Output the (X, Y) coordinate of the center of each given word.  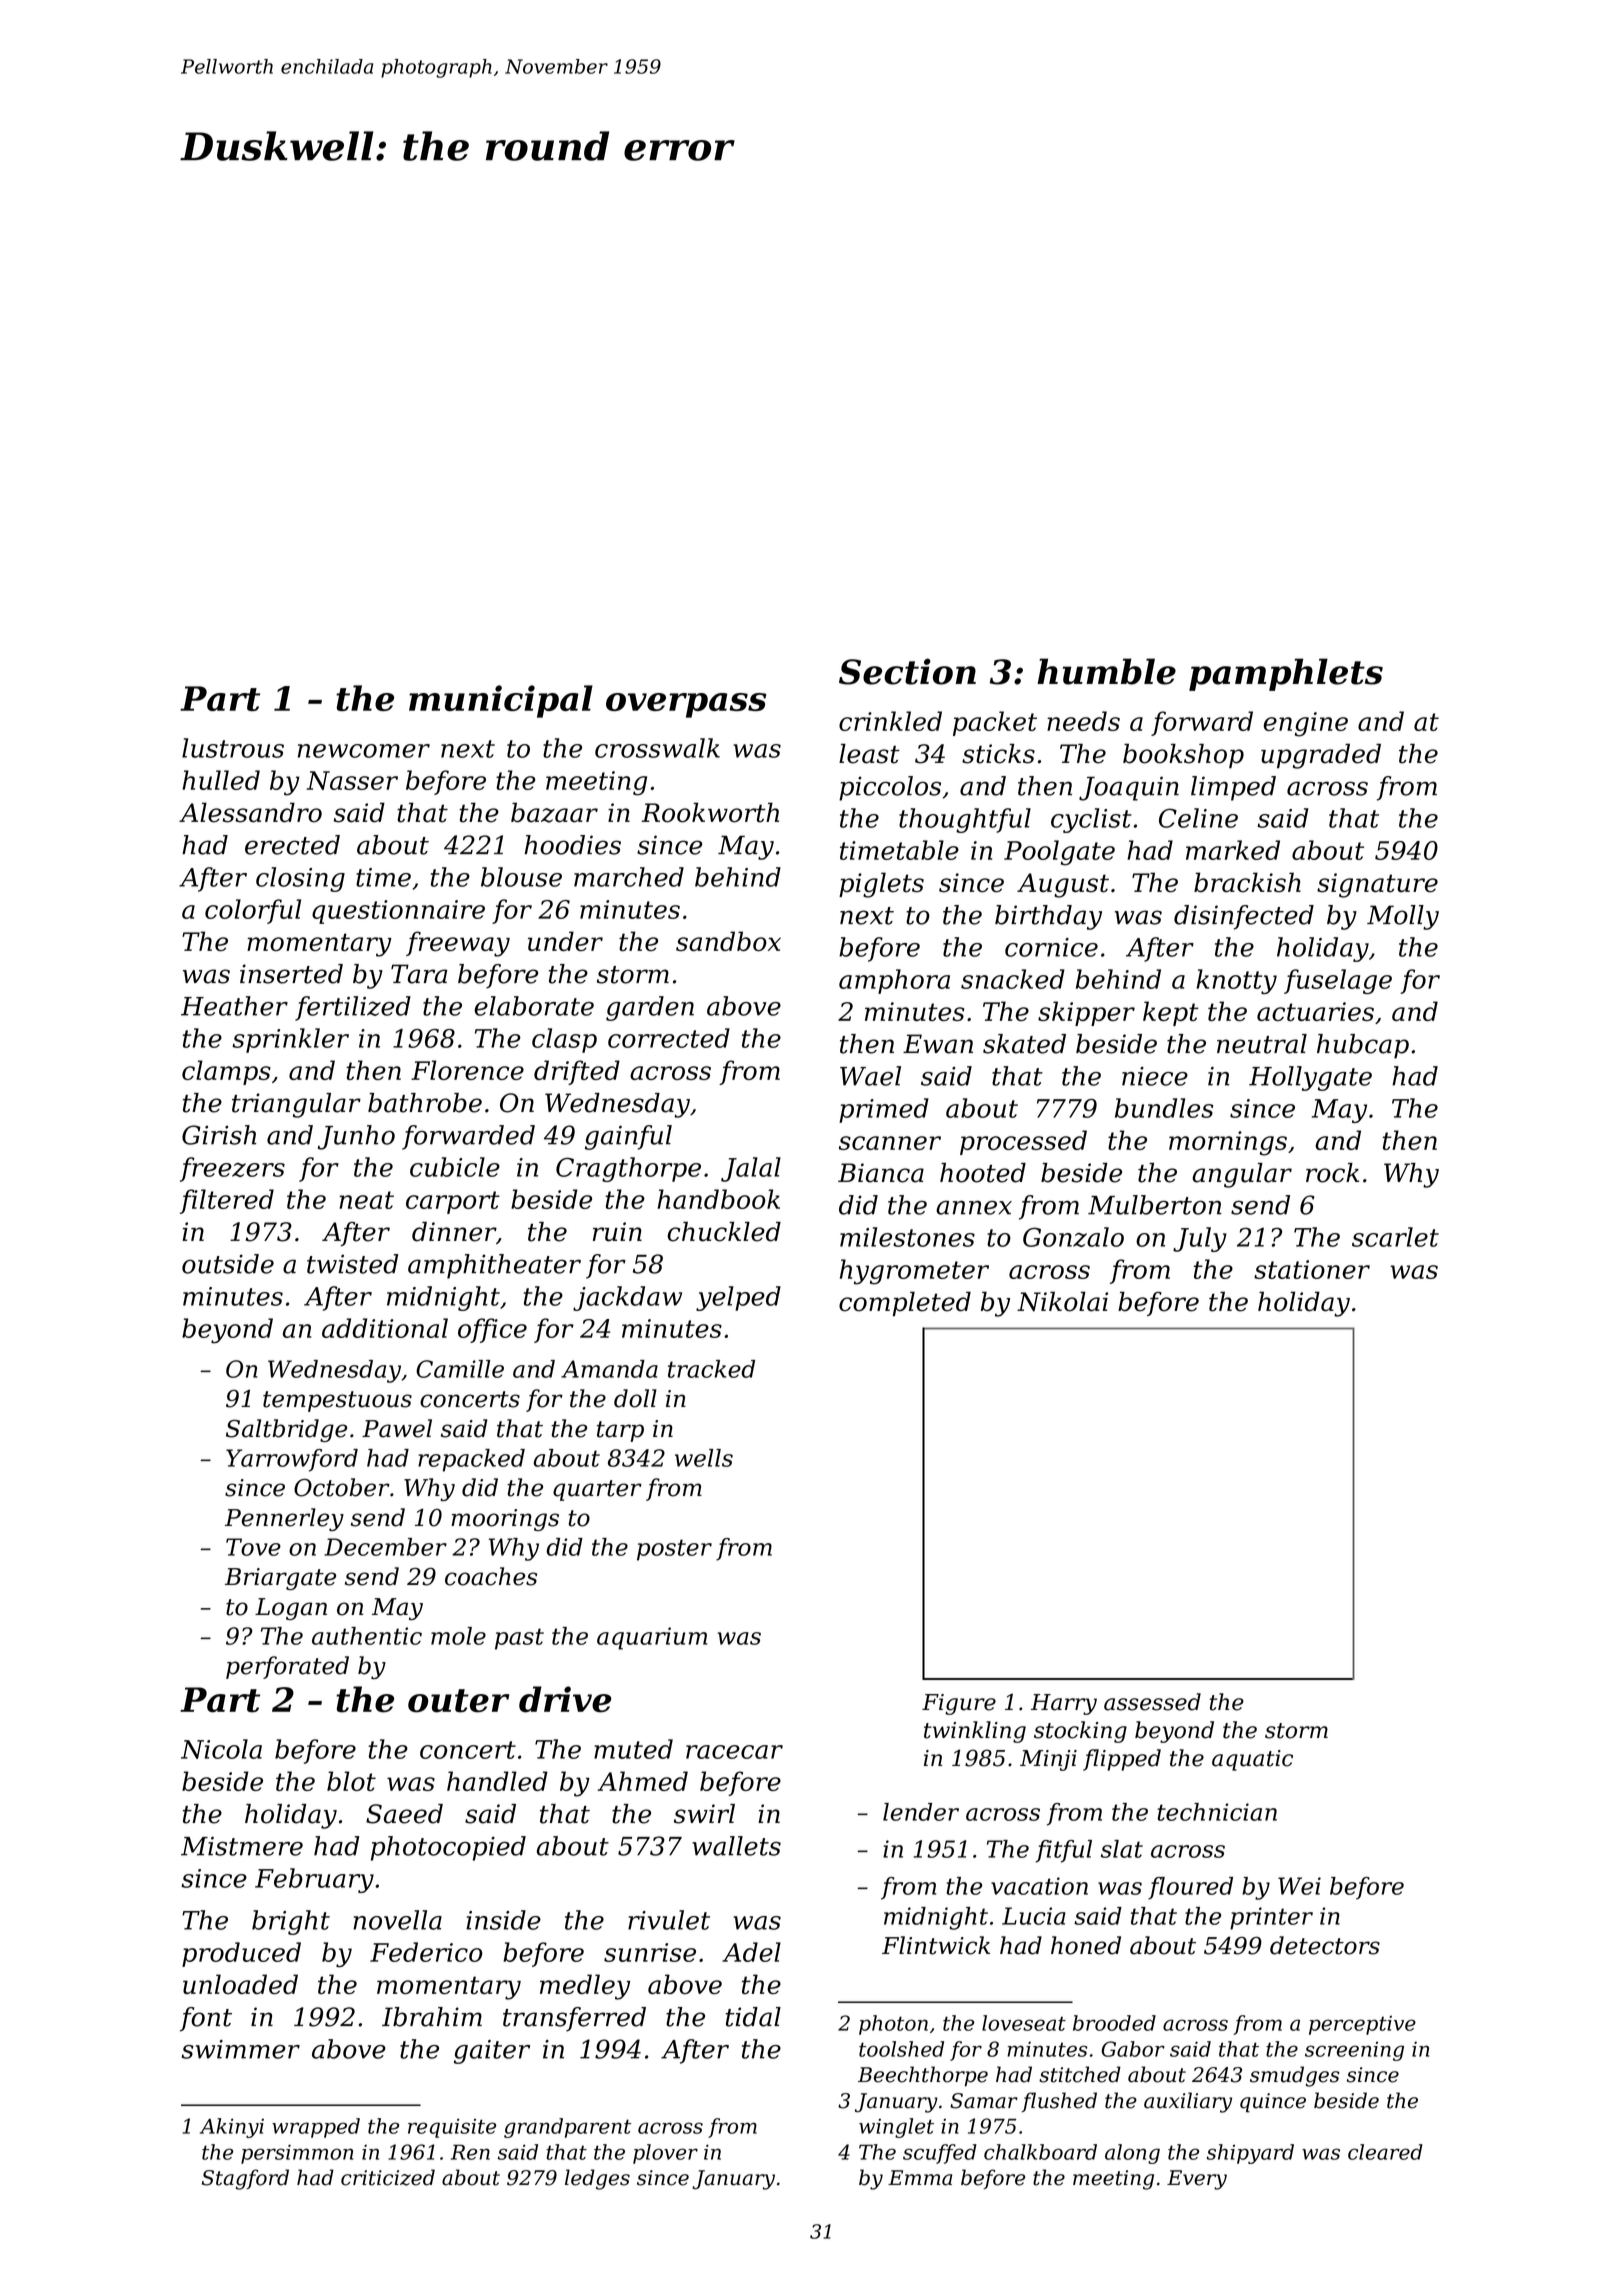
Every (1197, 2180)
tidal (753, 2017)
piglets (881, 885)
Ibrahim (432, 2017)
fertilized (353, 1008)
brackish (1247, 882)
